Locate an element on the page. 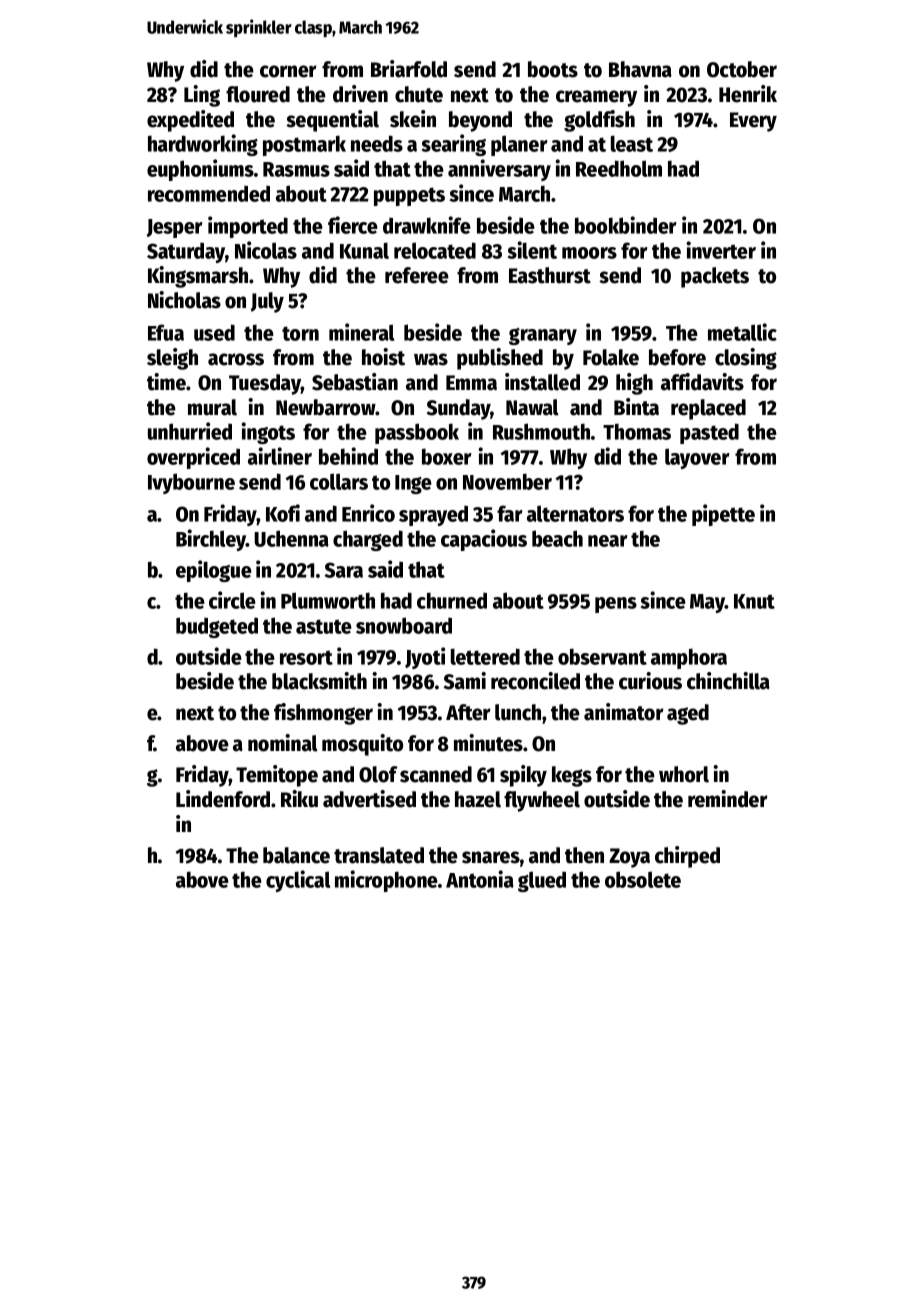 Image resolution: width=924 pixels, height=1314 pixels. microphone is located at coordinates (386, 881).
